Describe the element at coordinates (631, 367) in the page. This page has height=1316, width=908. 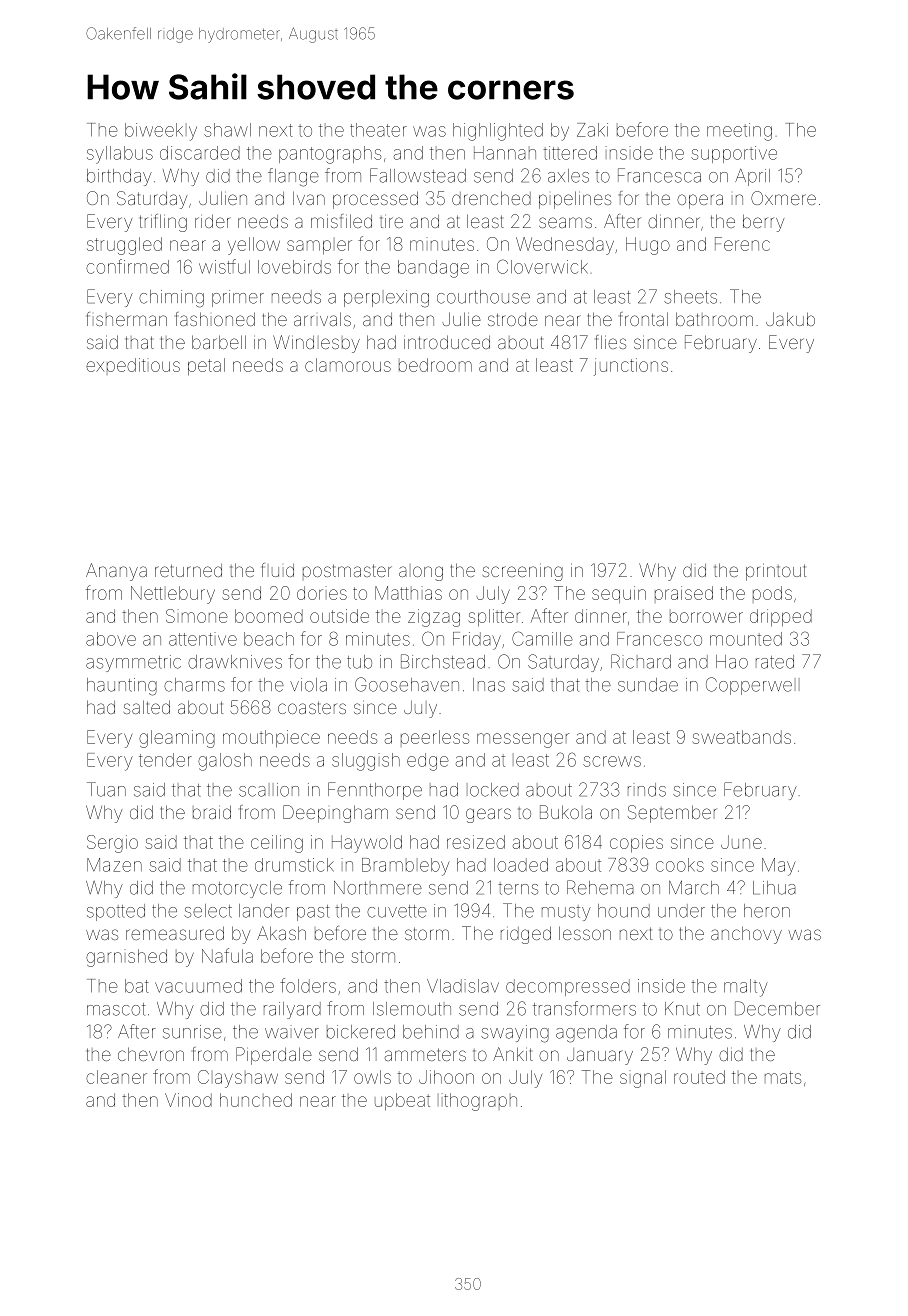
I see `junctions` at that location.
